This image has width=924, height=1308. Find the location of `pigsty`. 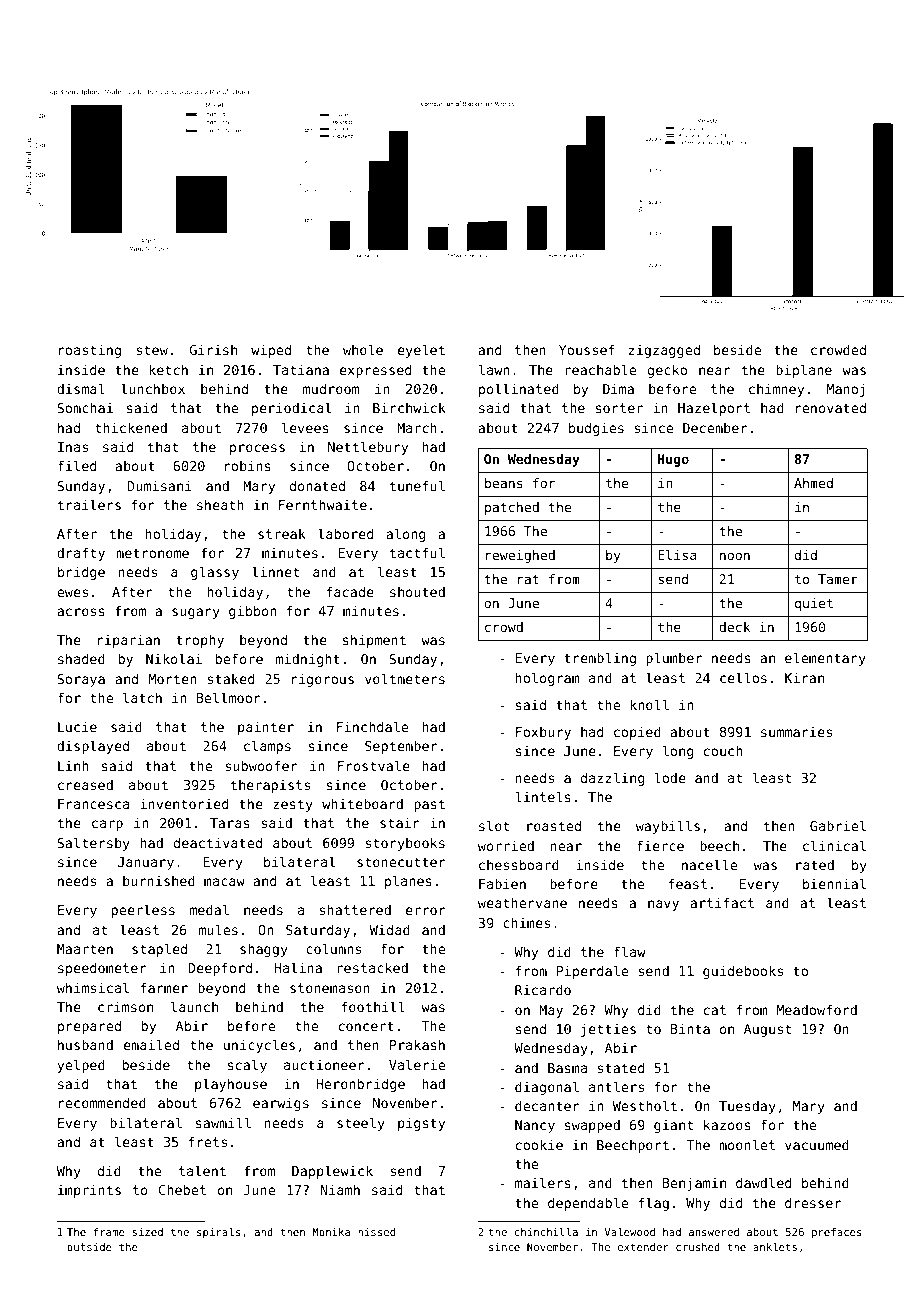

pigsty is located at coordinates (421, 1124).
